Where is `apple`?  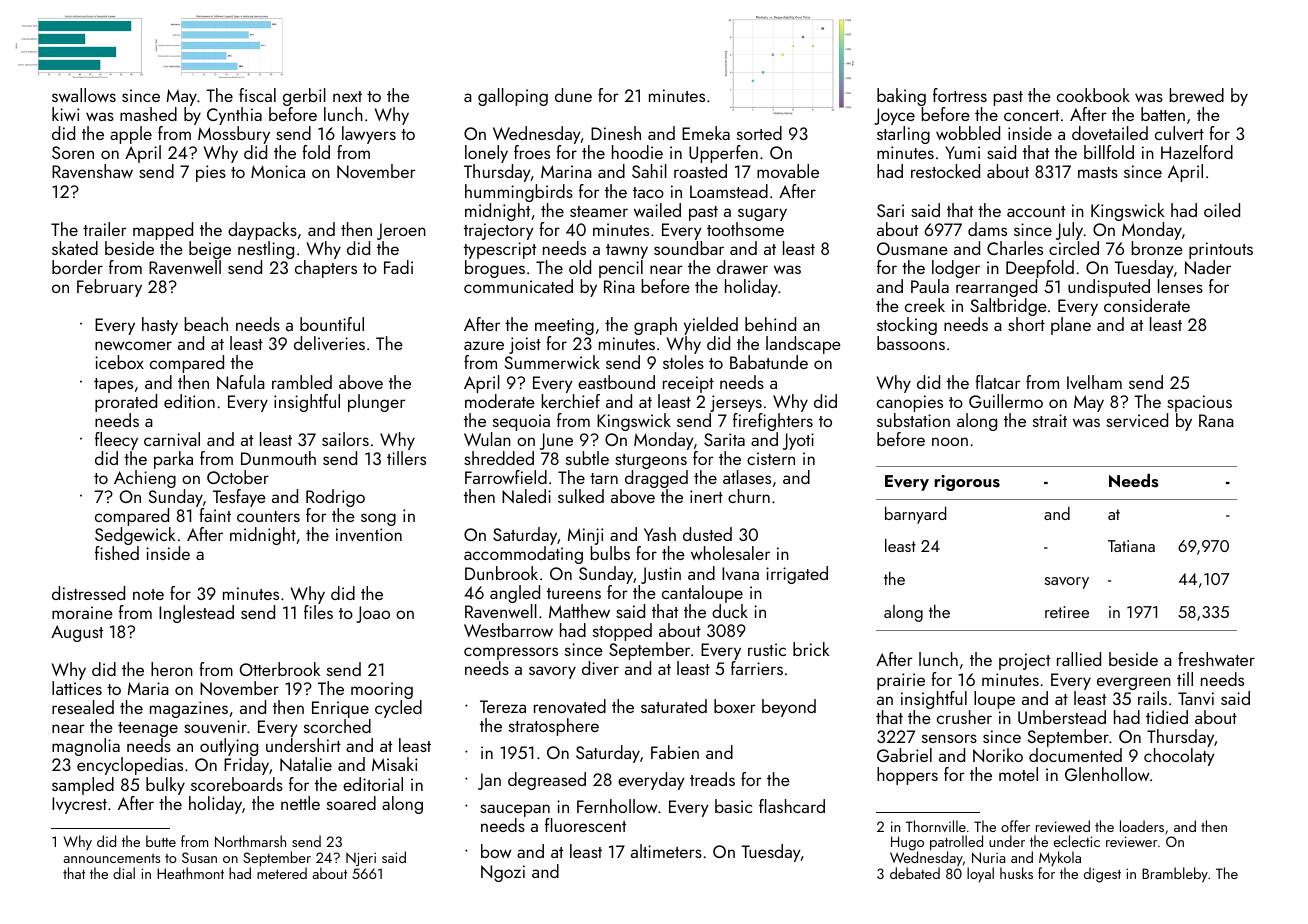
apple is located at coordinates (131, 135).
